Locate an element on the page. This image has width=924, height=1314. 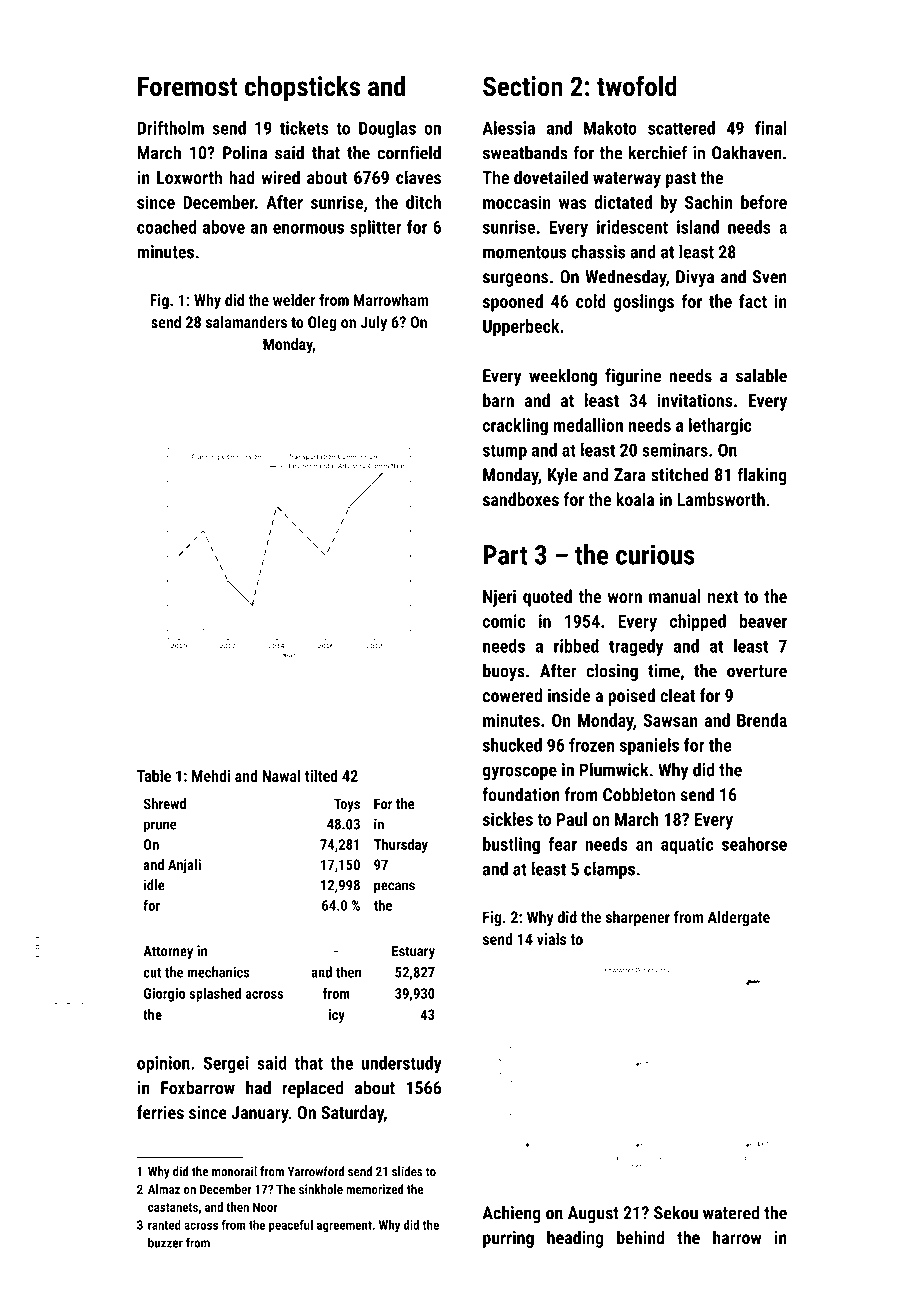
flaking is located at coordinates (762, 476).
